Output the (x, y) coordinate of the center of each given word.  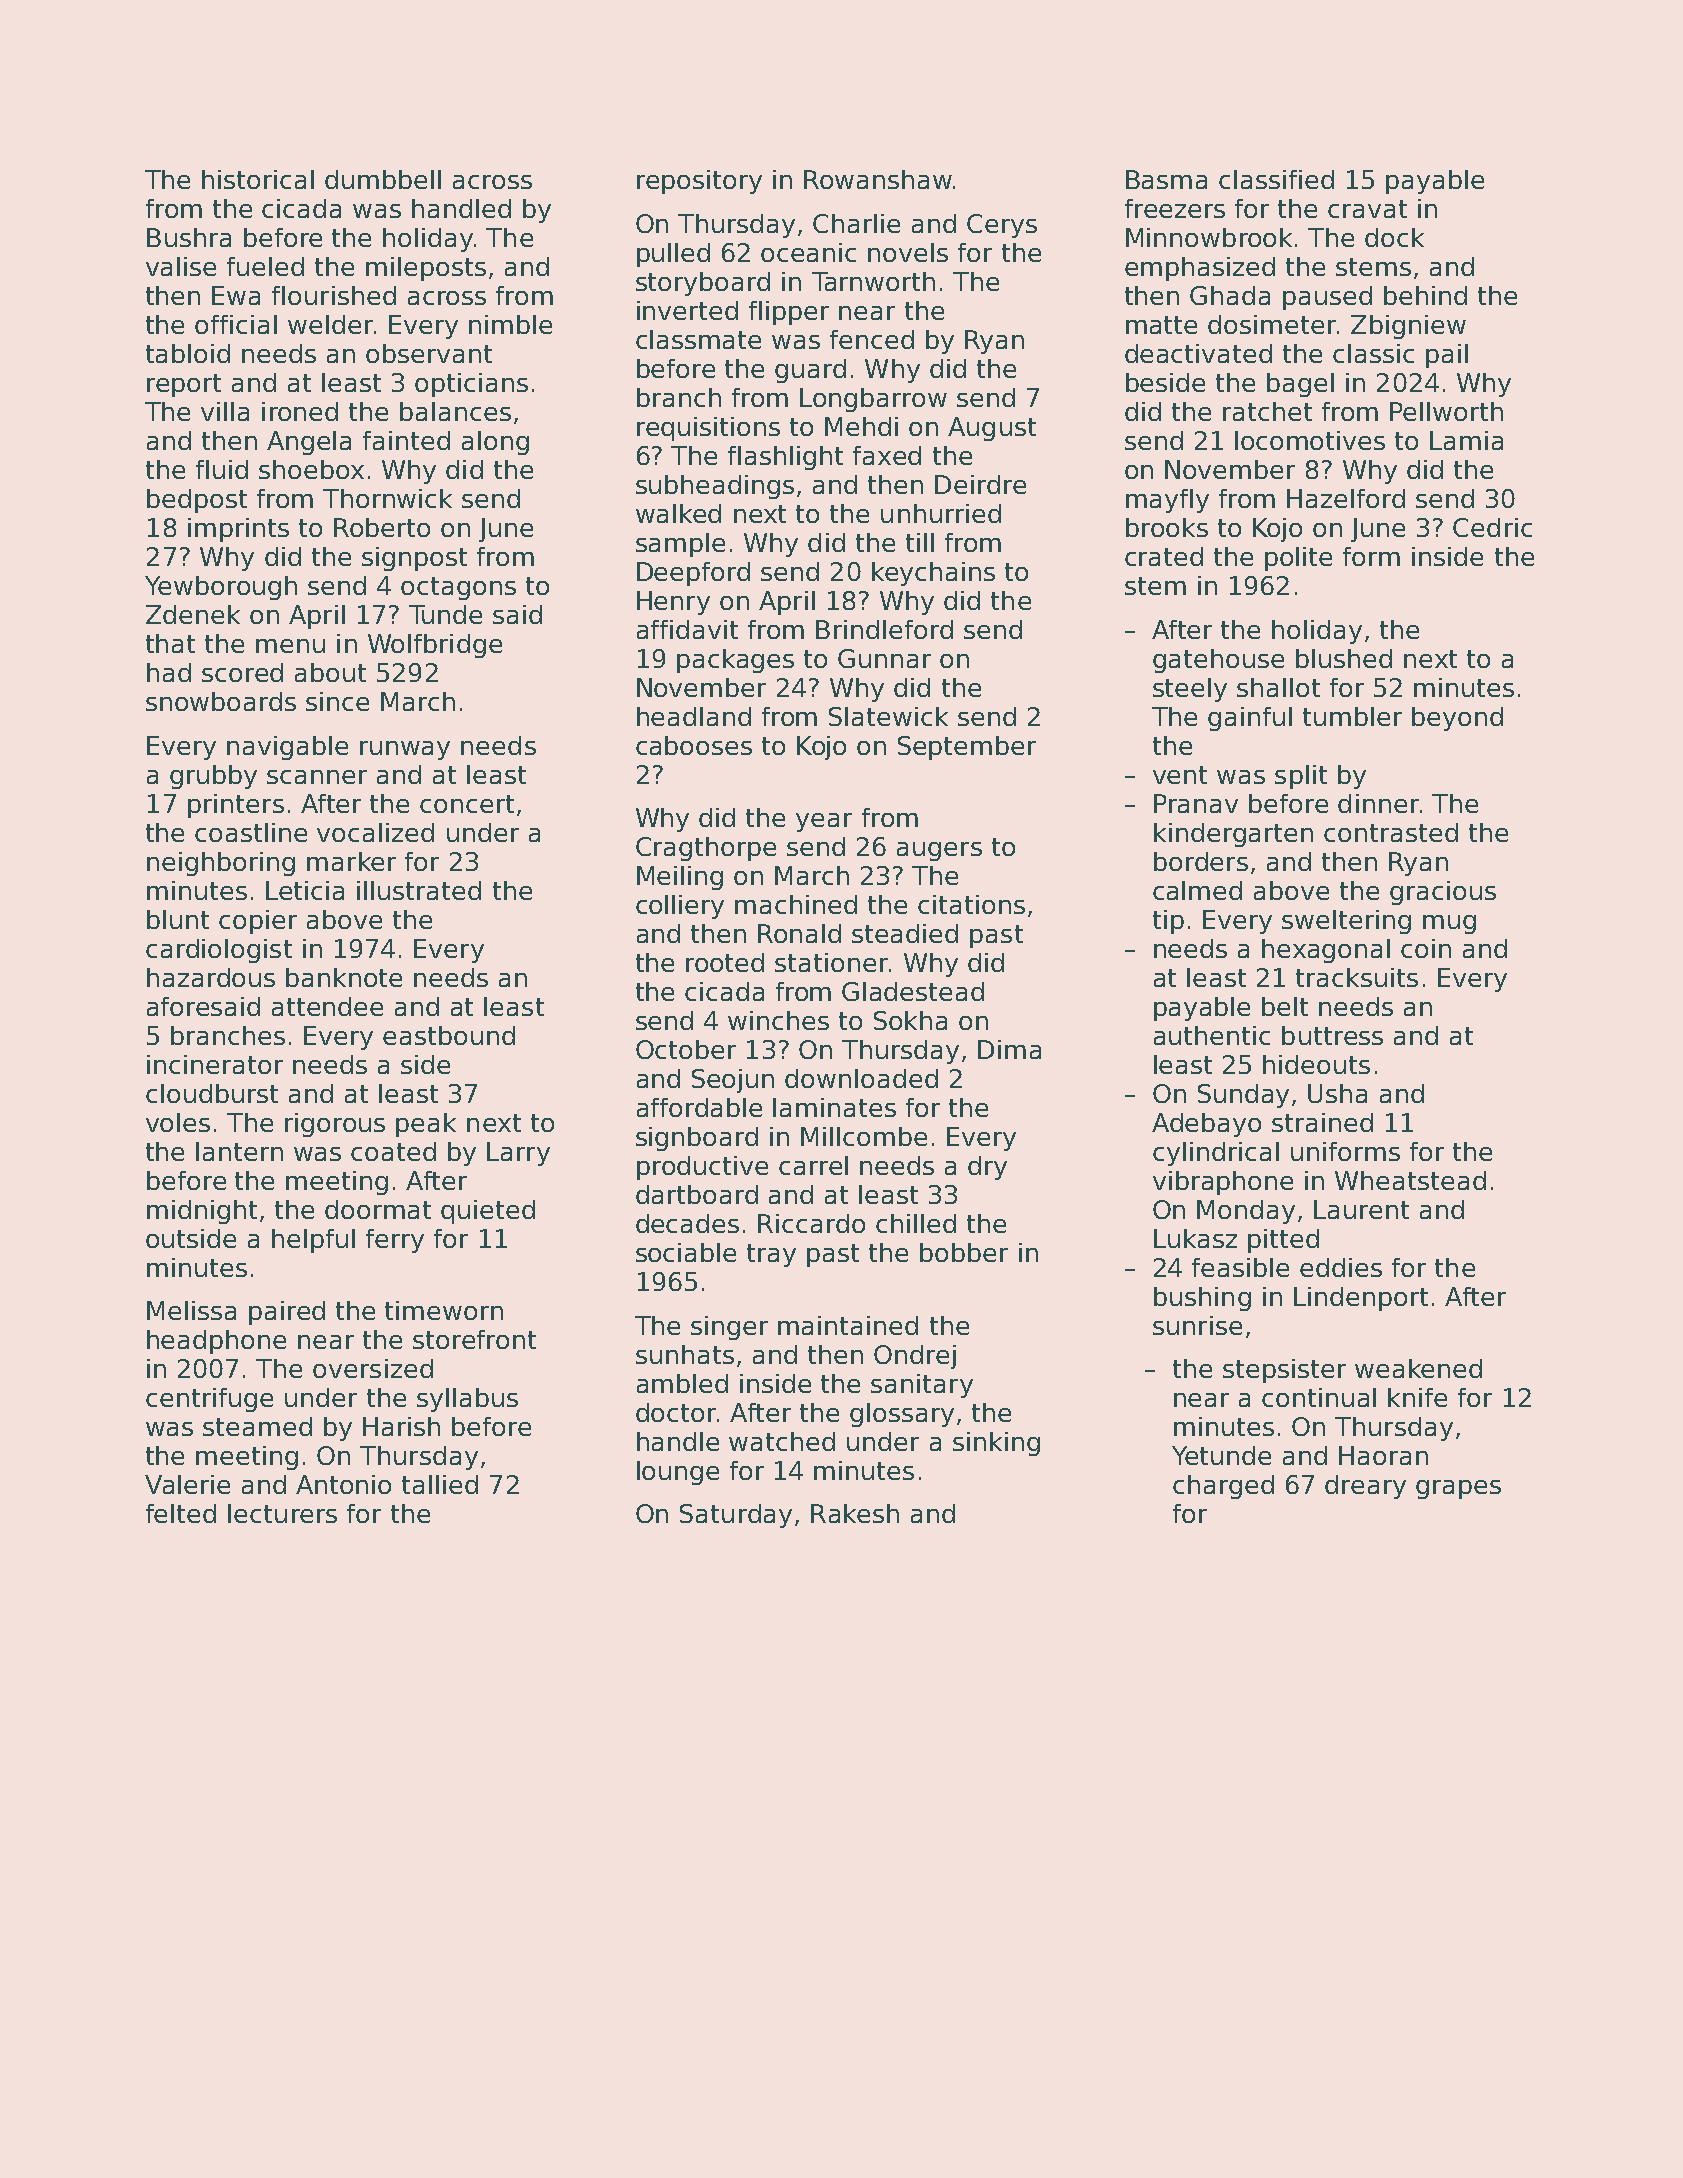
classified (1276, 179)
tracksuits (1357, 977)
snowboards (221, 701)
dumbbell (383, 179)
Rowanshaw (878, 179)
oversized (373, 1368)
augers (939, 851)
